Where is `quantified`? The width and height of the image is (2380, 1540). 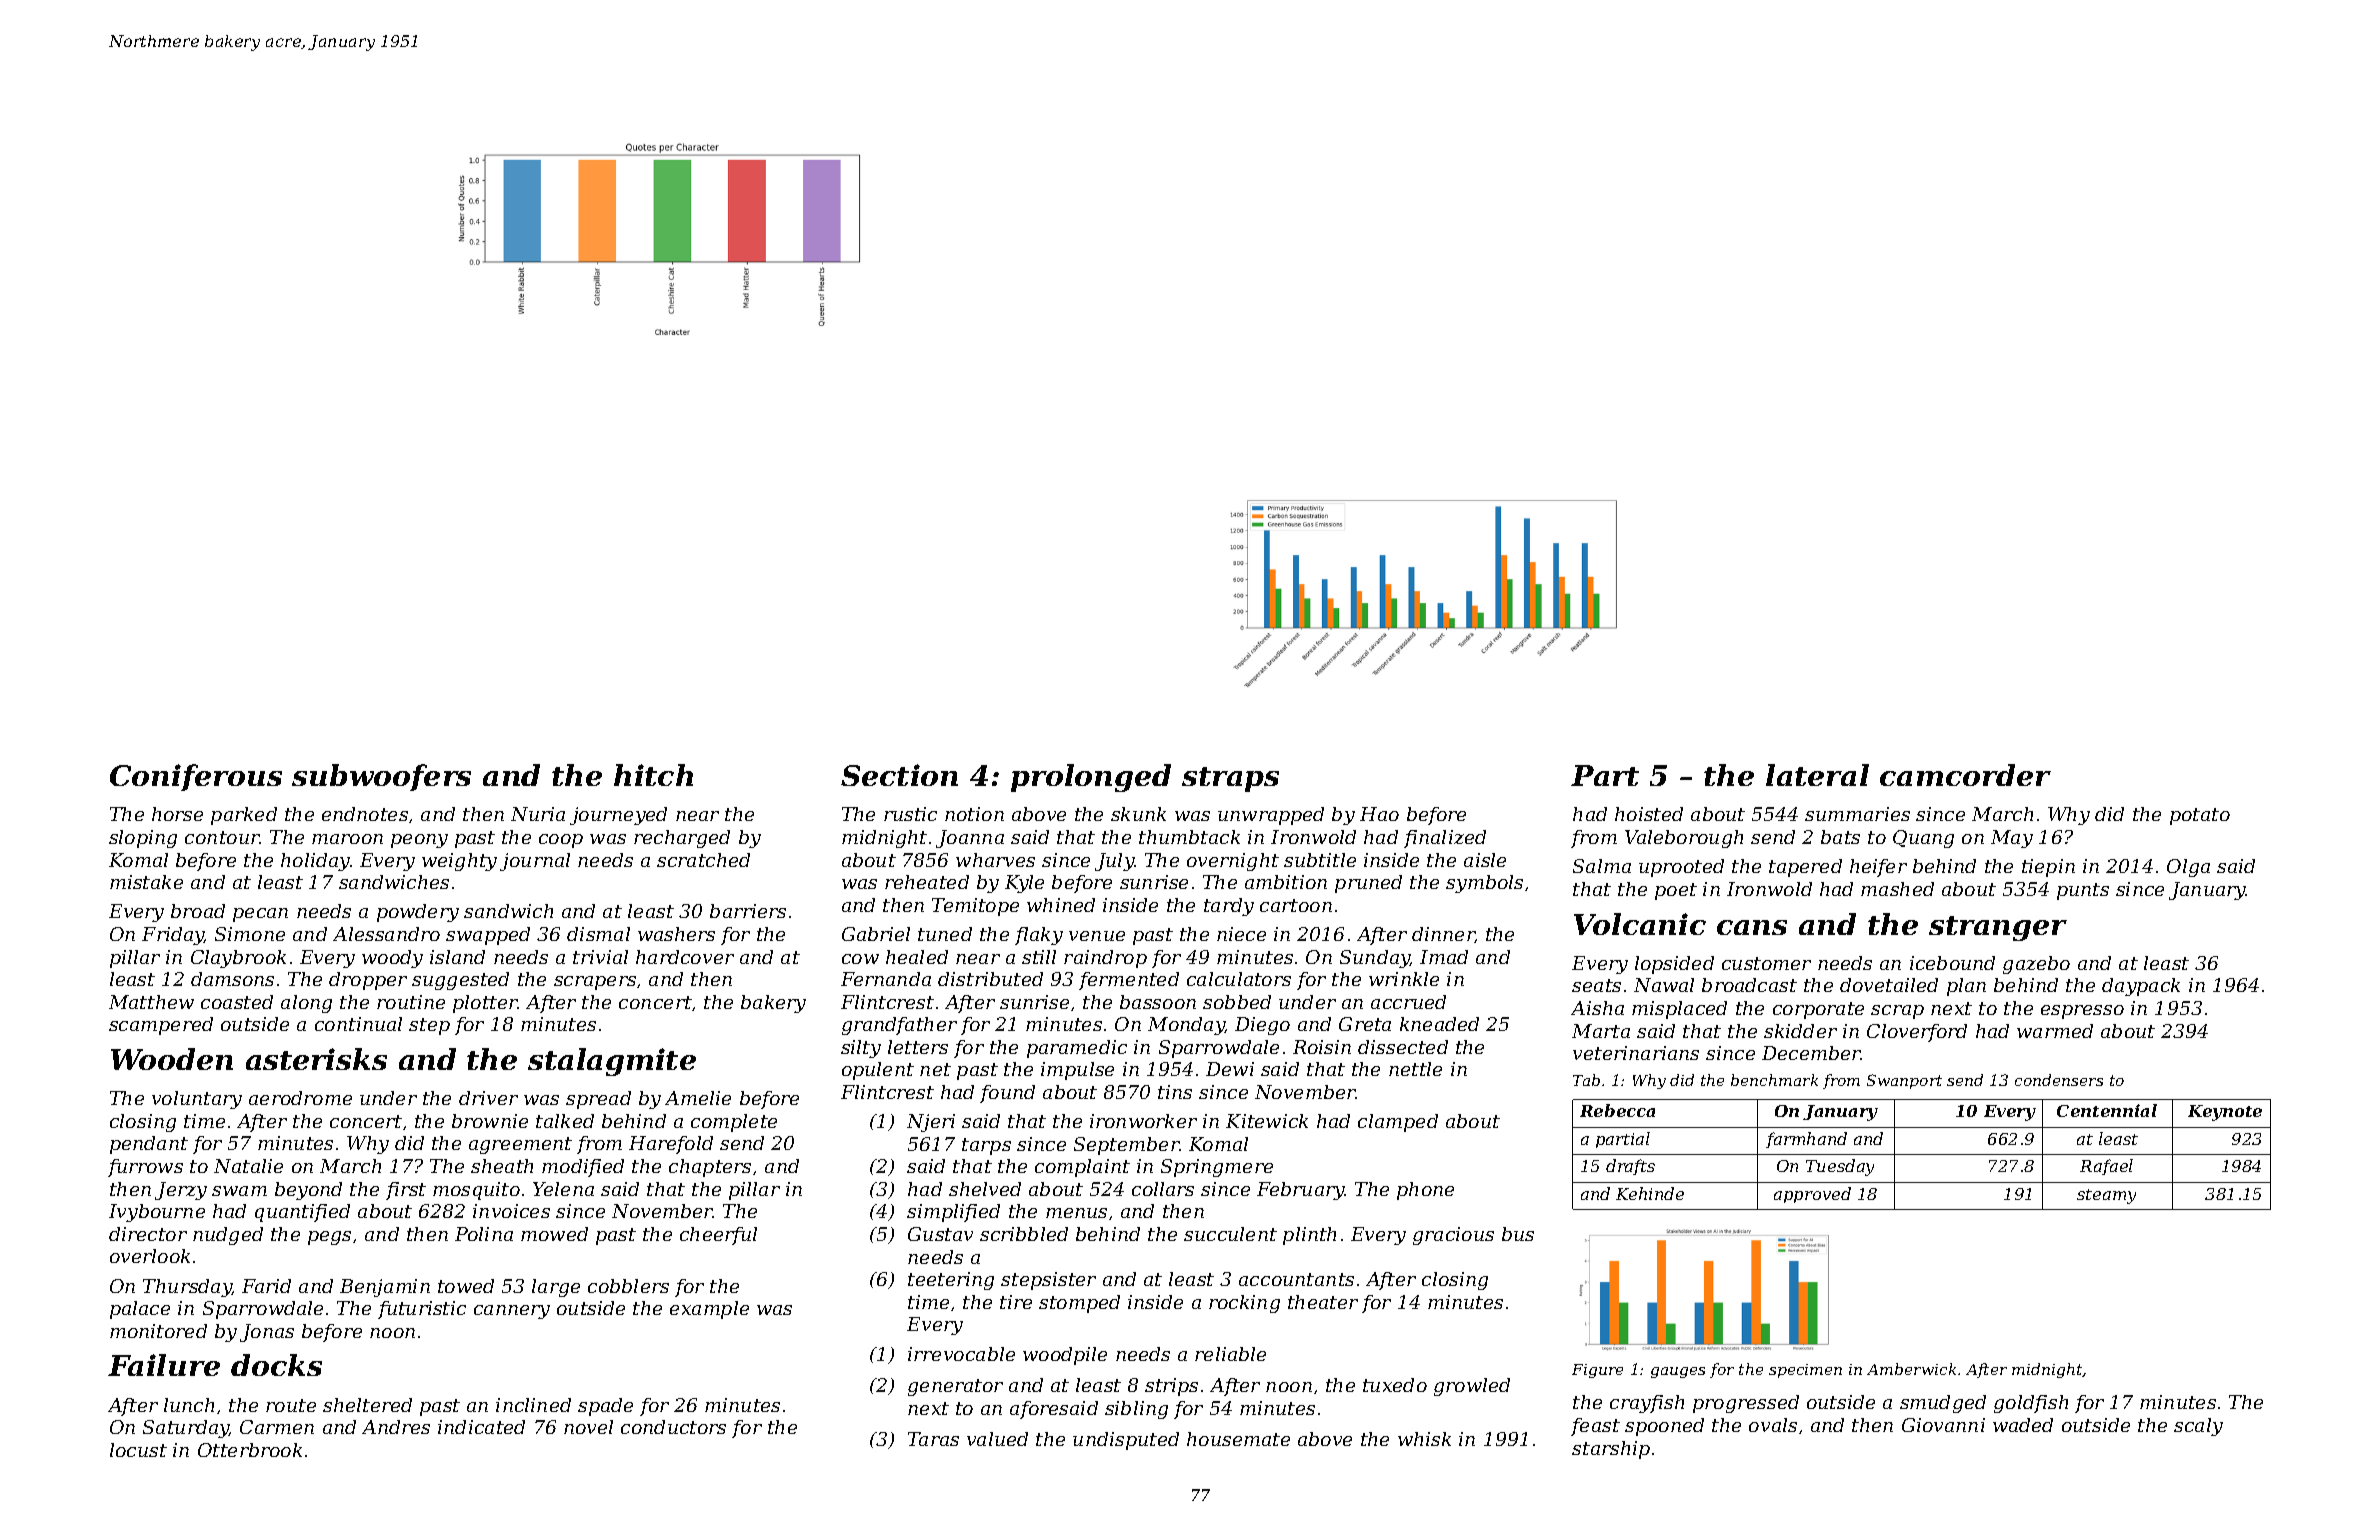 quantified is located at coordinates (302, 1213).
